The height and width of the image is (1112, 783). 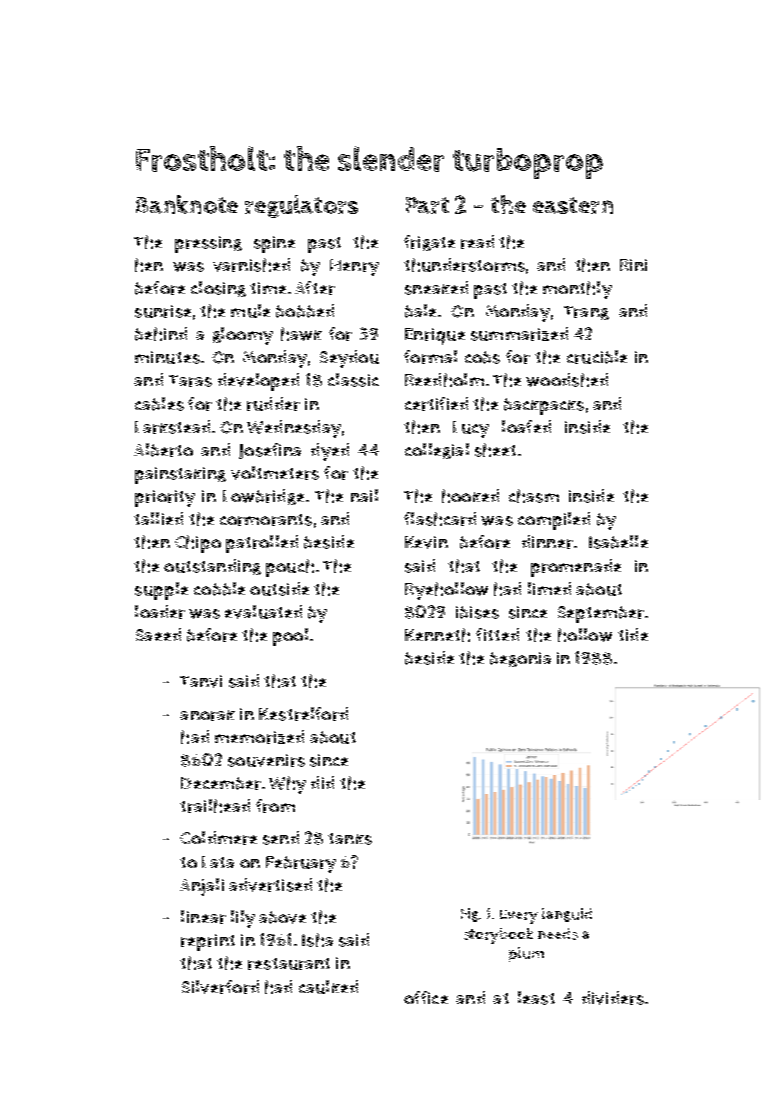 I want to click on varnished, so click(x=251, y=265).
